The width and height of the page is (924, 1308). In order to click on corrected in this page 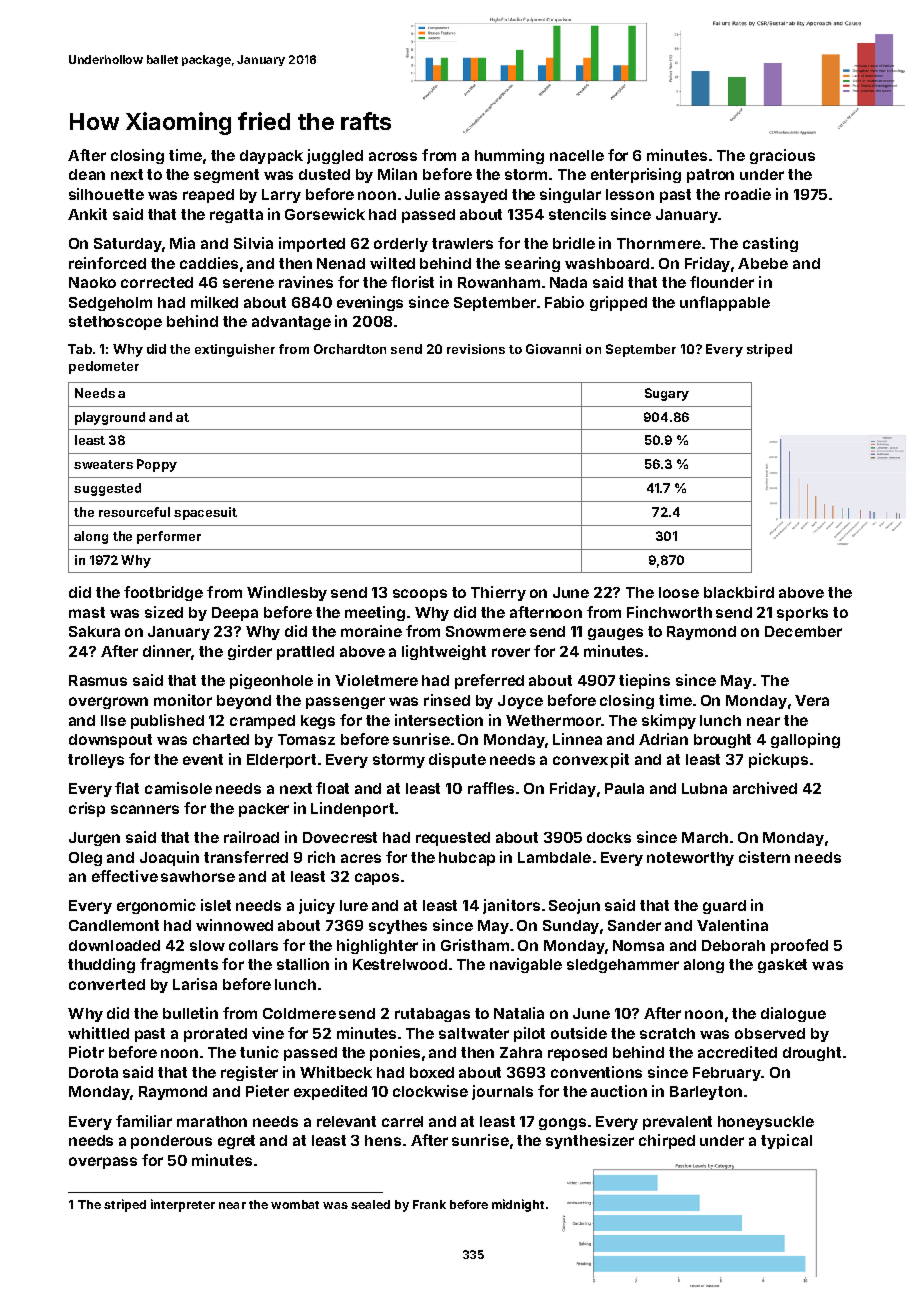, I will do `click(157, 282)`.
